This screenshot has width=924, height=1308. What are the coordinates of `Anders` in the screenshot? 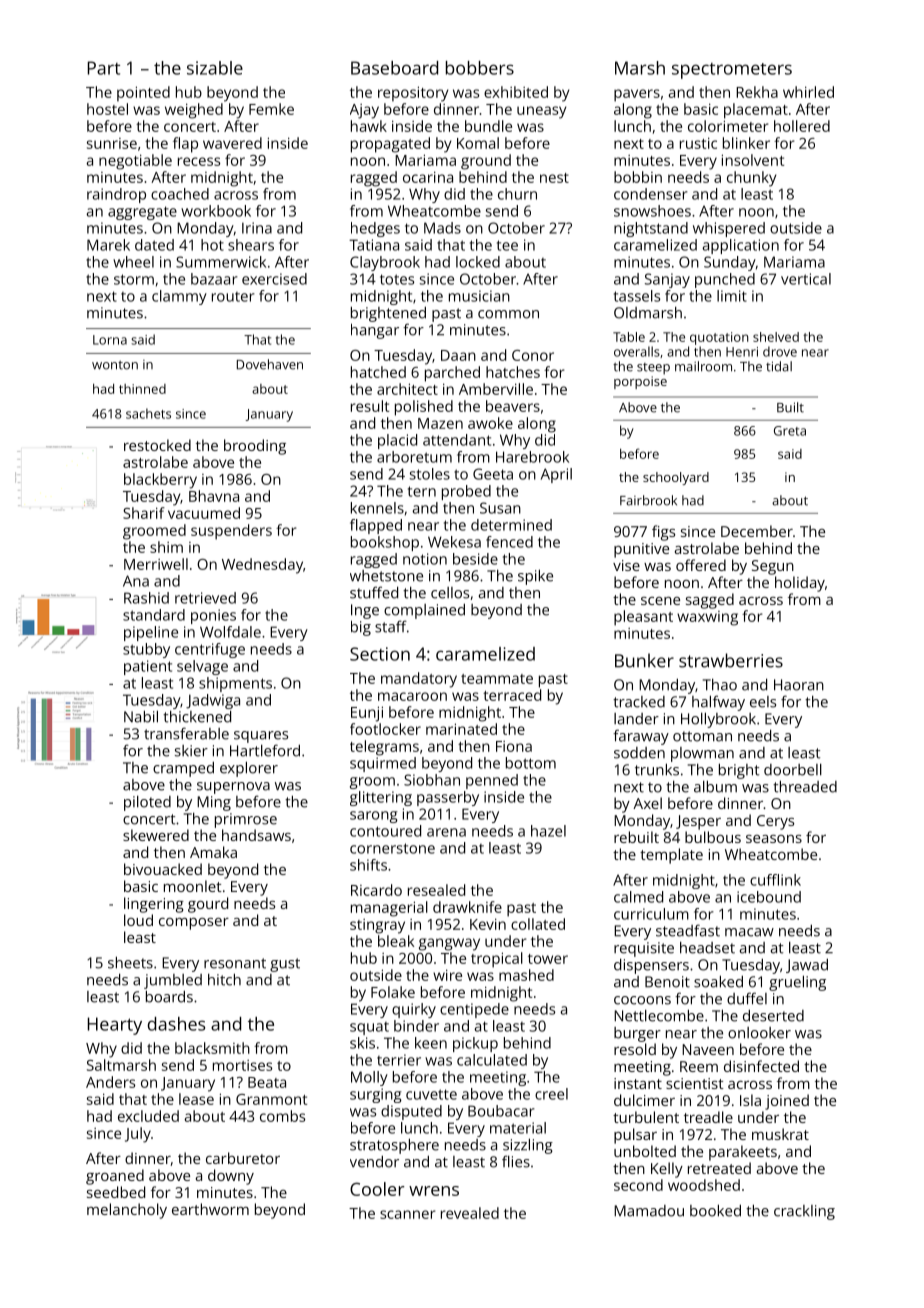 It's located at (110, 1082).
